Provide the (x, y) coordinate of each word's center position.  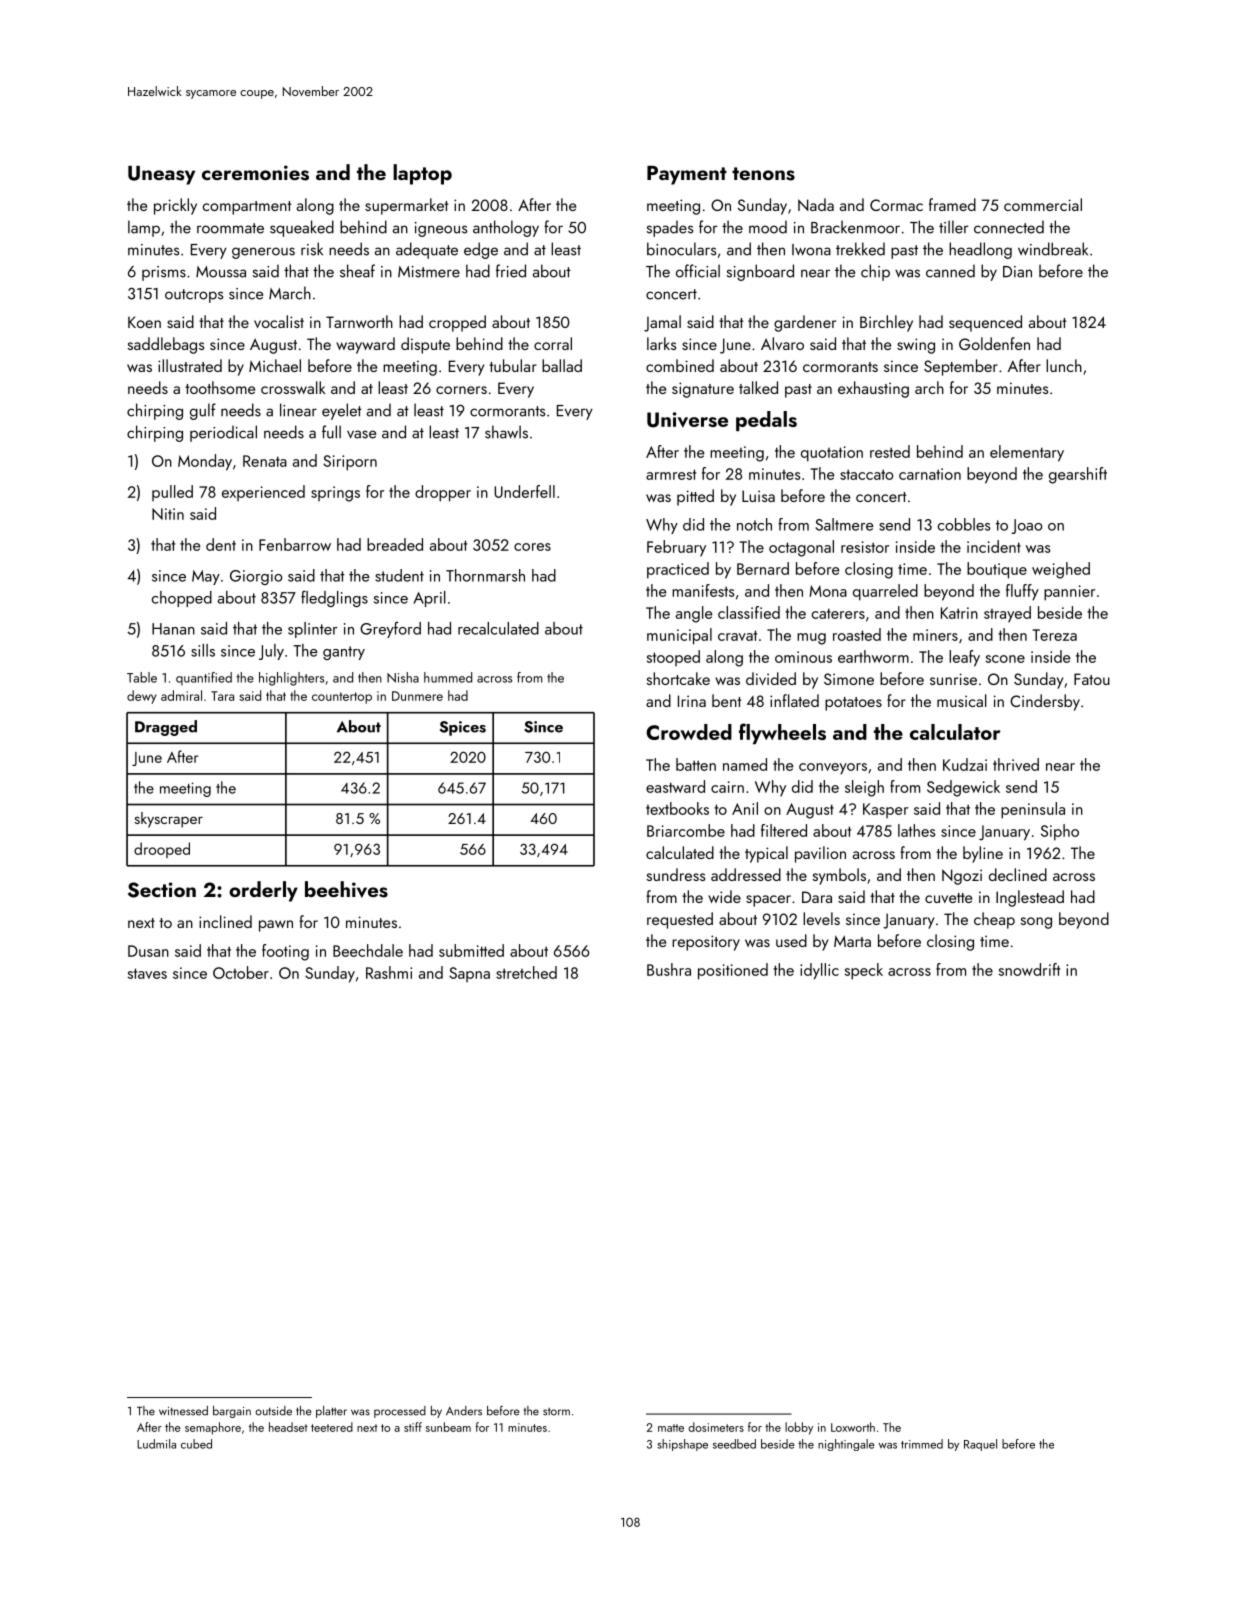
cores (532, 547)
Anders (464, 1411)
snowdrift (1029, 969)
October (241, 972)
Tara (222, 696)
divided (771, 678)
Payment (687, 175)
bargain (232, 1412)
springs (335, 494)
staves (147, 973)
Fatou (1092, 679)
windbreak (1053, 249)
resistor (865, 547)
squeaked (302, 228)
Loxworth (853, 1427)
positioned (733, 971)
